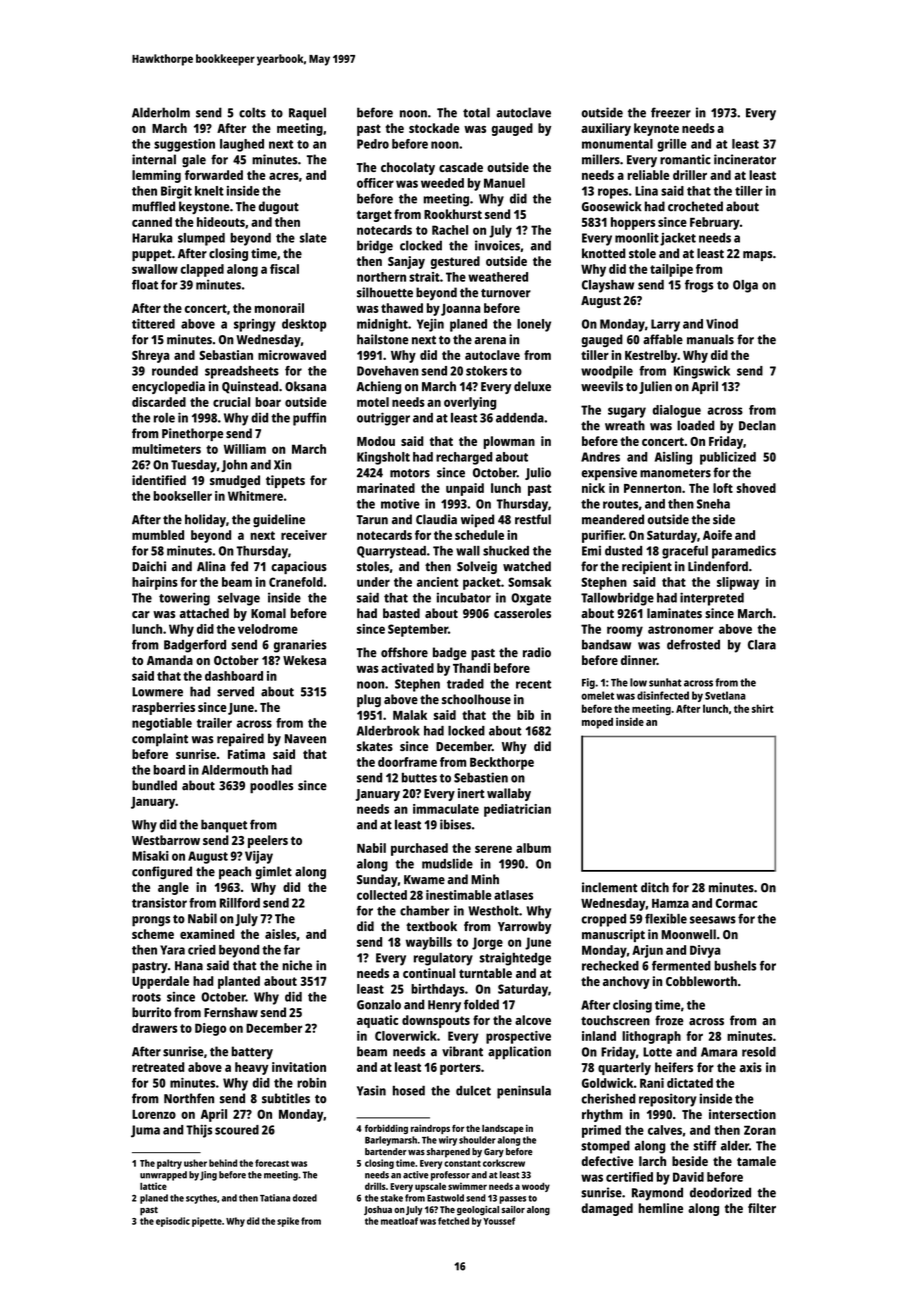 This screenshot has height=1316, width=908. What do you see at coordinates (410, 715) in the screenshot?
I see `Malak` at bounding box center [410, 715].
